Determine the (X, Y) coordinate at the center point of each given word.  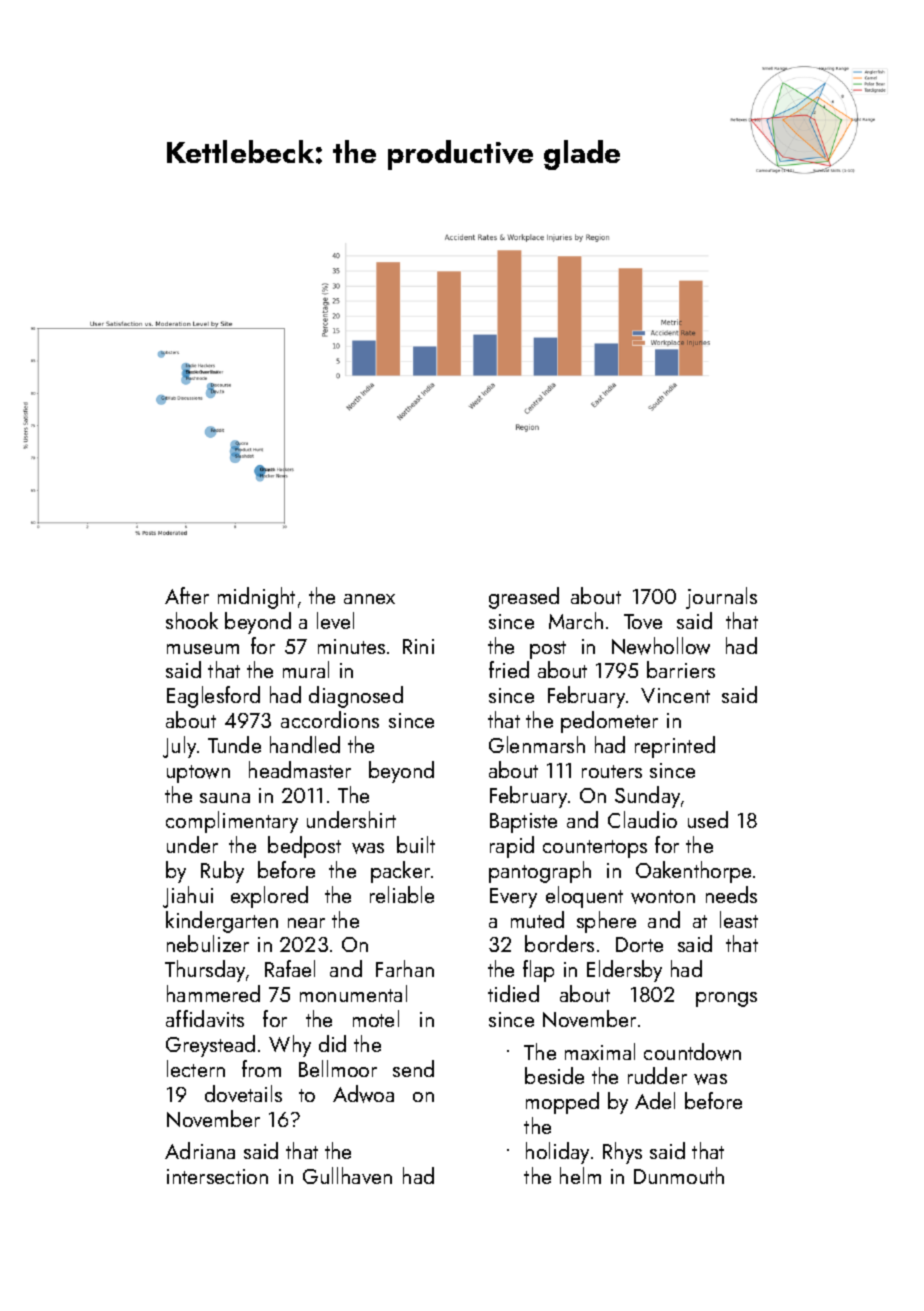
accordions (330, 719)
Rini (418, 646)
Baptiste (523, 823)
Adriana (200, 1150)
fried (509, 669)
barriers (681, 669)
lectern (196, 1068)
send (413, 1068)
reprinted (675, 747)
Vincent (675, 695)
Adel (655, 1100)
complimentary (232, 822)
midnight (256, 598)
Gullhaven (347, 1175)
